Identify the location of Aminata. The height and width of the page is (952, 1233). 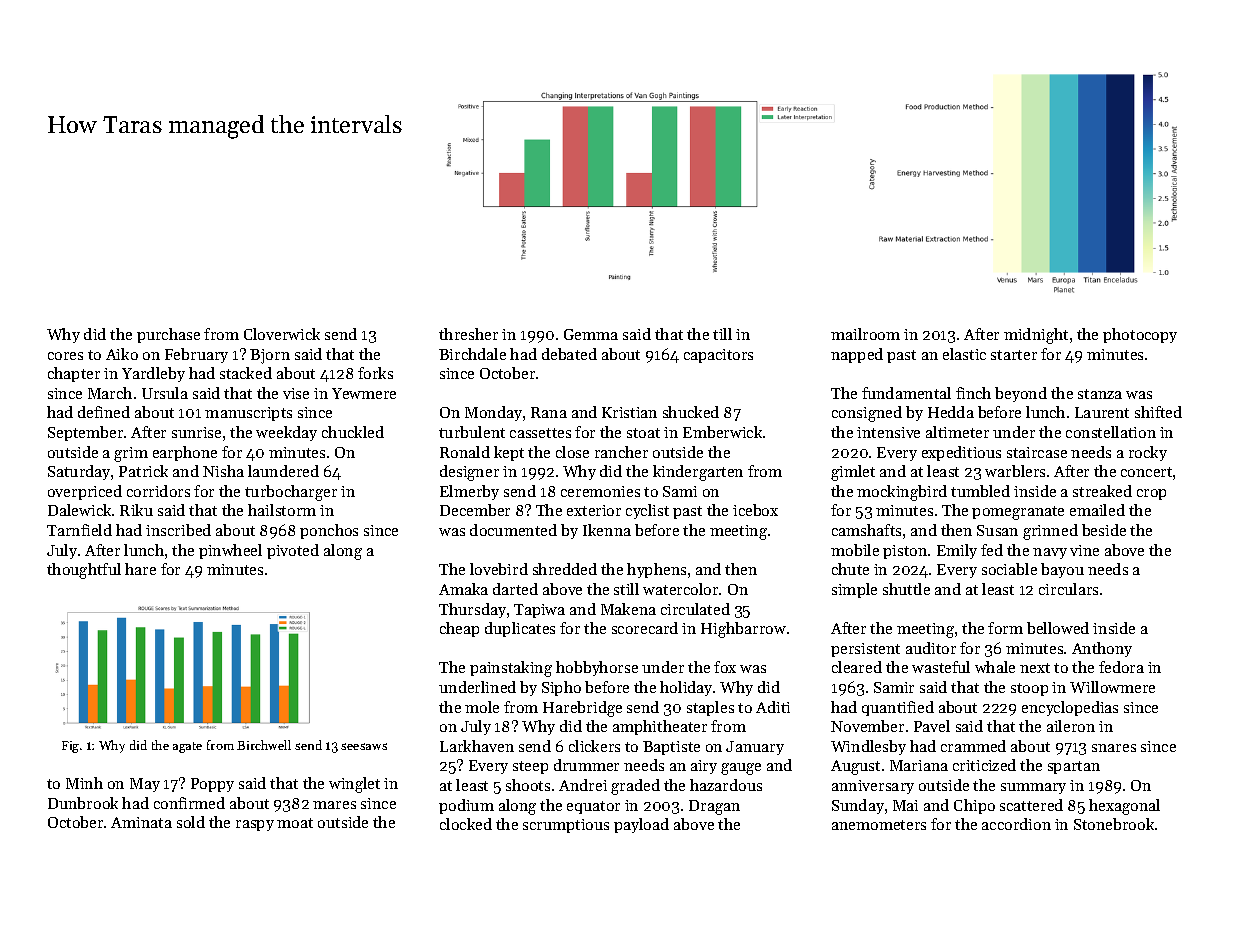
(141, 822).
